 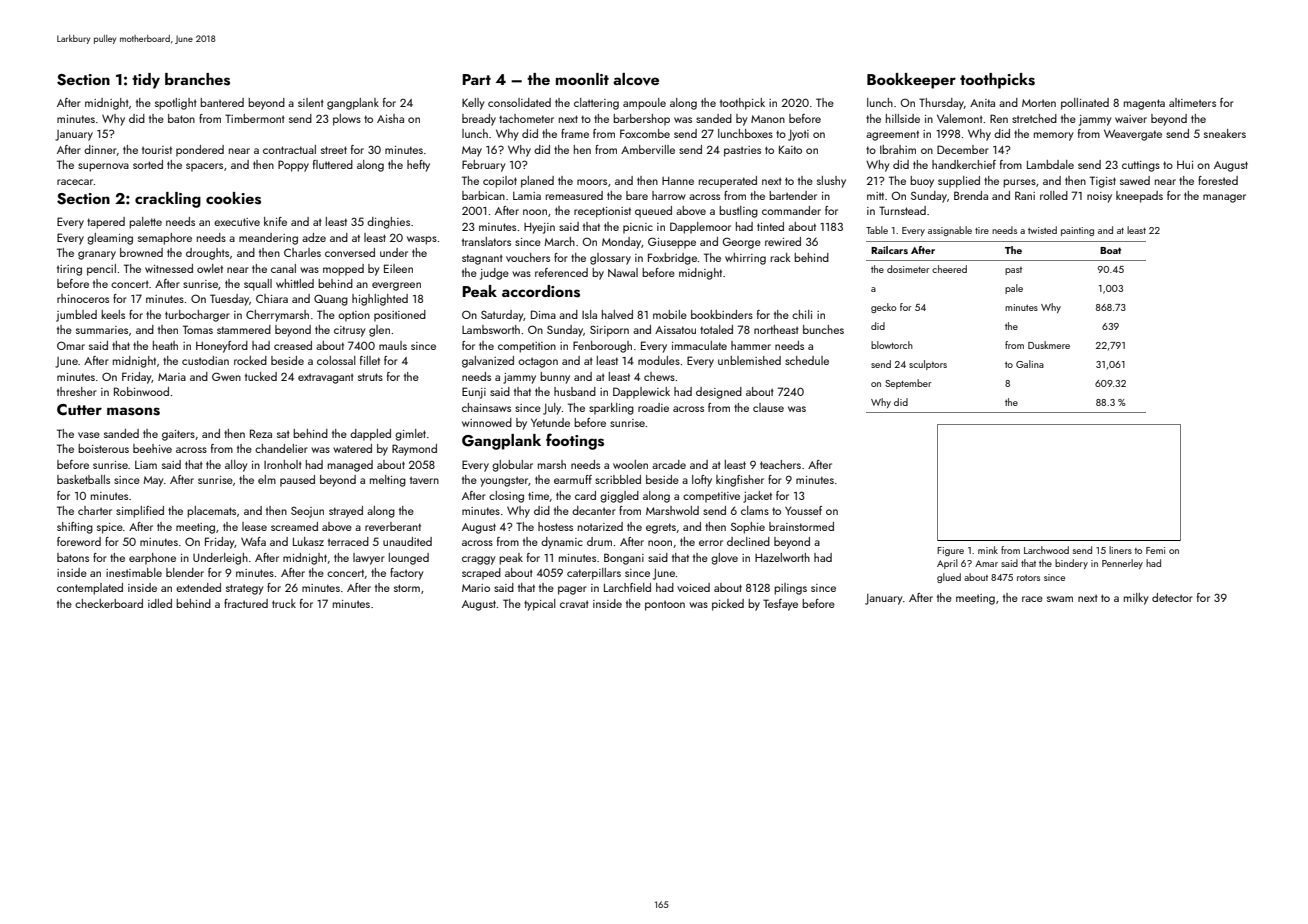 I want to click on moonlit, so click(x=582, y=79).
